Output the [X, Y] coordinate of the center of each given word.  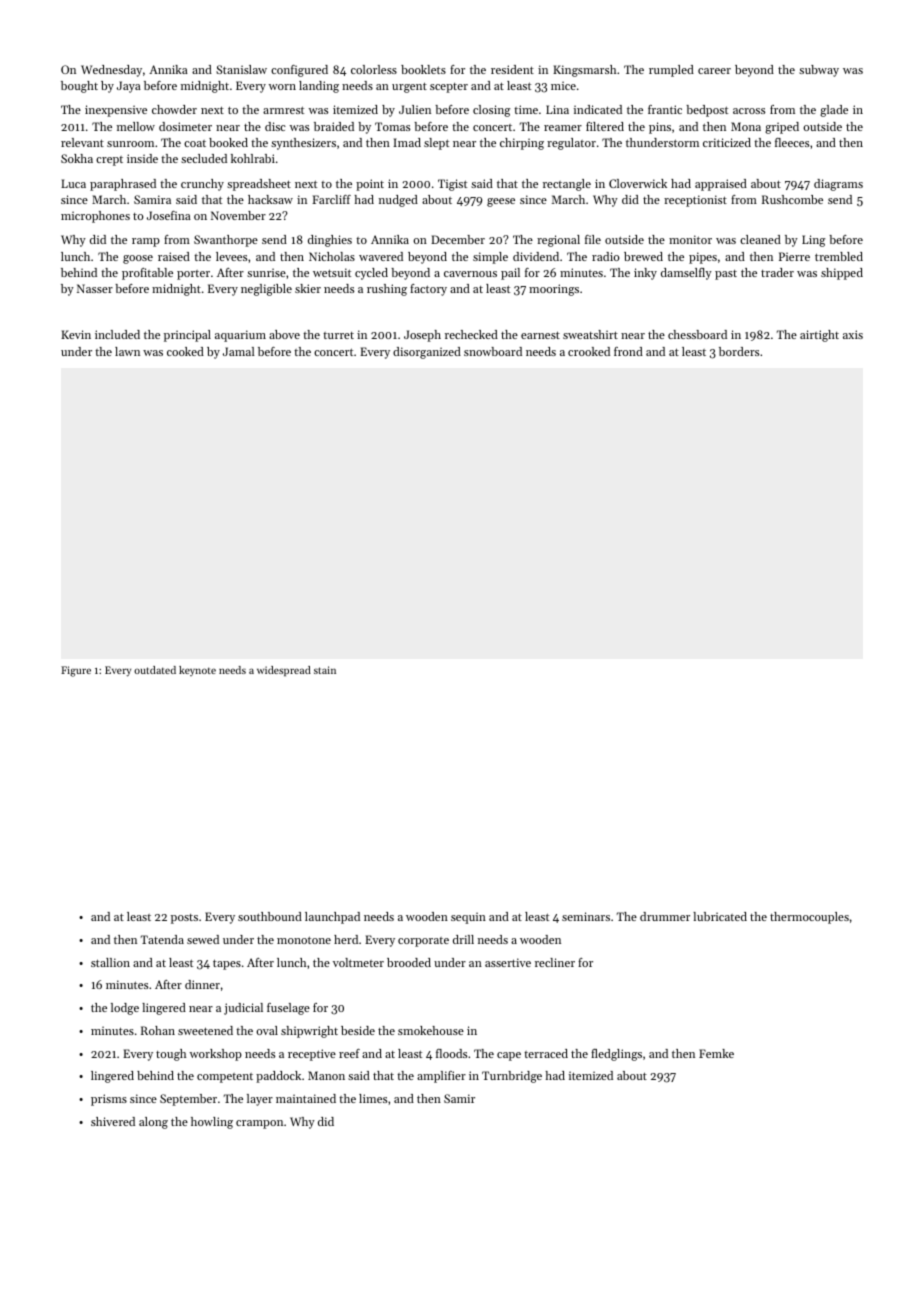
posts [184, 919]
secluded [204, 158]
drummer [665, 916]
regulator [571, 144]
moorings [554, 290]
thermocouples [809, 918]
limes [373, 1098]
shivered [113, 1121]
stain [325, 670]
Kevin [76, 334]
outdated [155, 670]
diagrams [838, 185]
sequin [468, 918]
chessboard [697, 334]
